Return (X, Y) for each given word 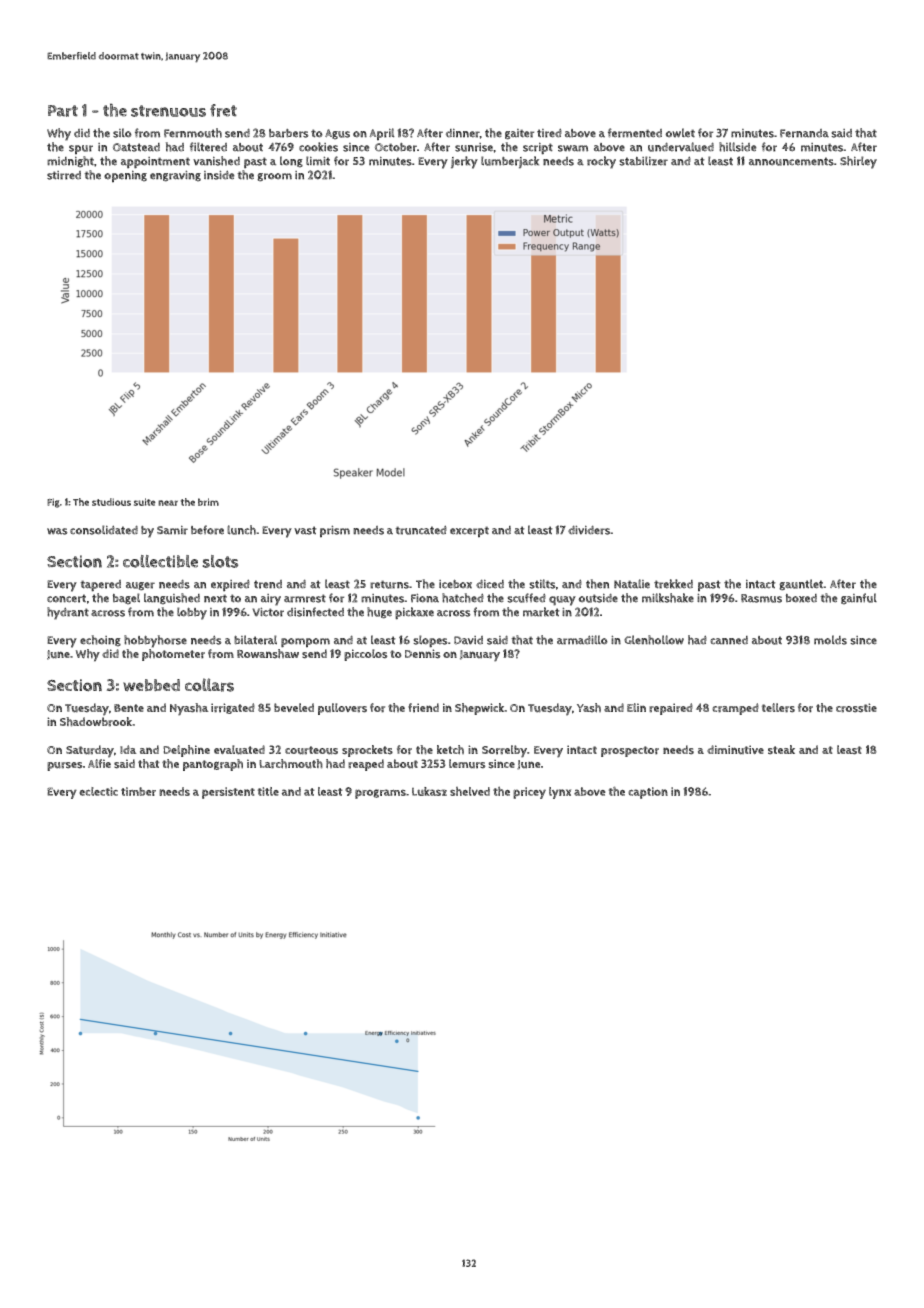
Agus (337, 134)
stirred (64, 175)
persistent (228, 793)
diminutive (735, 750)
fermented (635, 133)
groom (274, 177)
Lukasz (429, 791)
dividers (589, 530)
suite (145, 502)
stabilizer (643, 161)
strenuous (168, 111)
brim (208, 502)
